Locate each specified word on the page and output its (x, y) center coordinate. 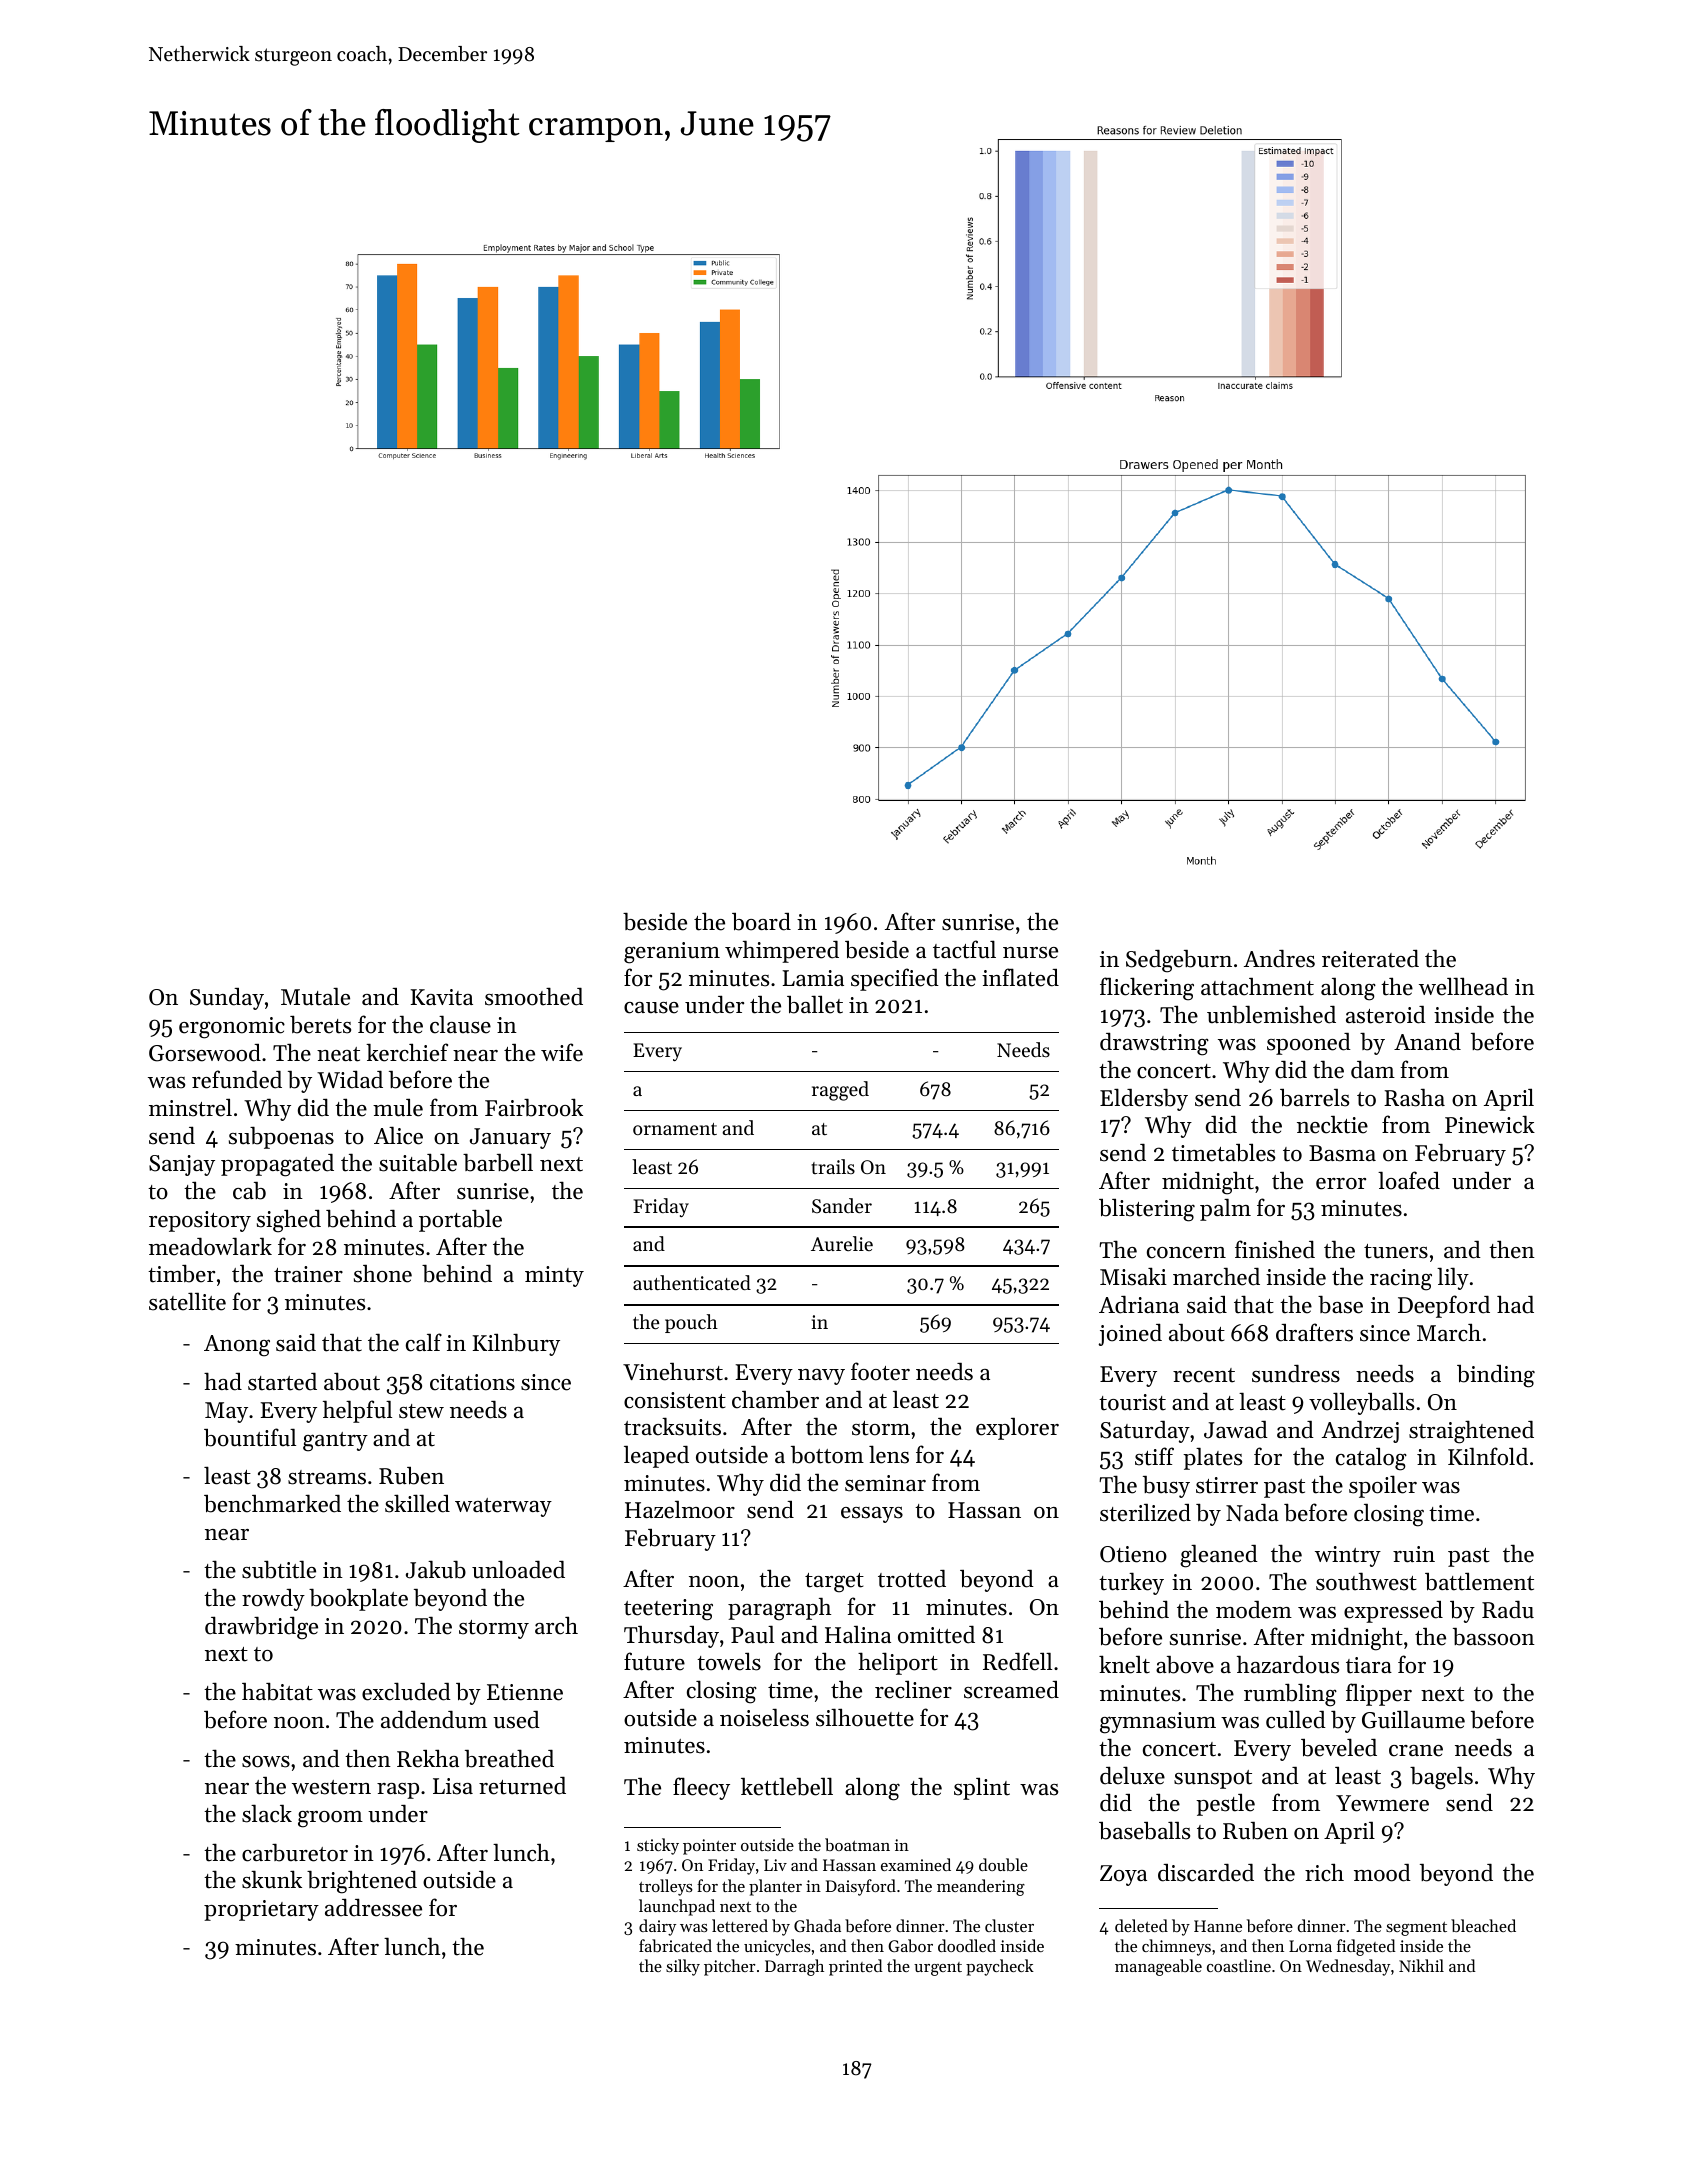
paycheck (1000, 1967)
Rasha (1414, 1097)
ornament (675, 1129)
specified (895, 979)
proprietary (261, 1910)
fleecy (701, 1788)
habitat (277, 1691)
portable (460, 1220)
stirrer (1227, 1485)
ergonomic (232, 1028)
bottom (827, 1455)
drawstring (1154, 1044)
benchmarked (272, 1503)
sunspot (1213, 1779)
